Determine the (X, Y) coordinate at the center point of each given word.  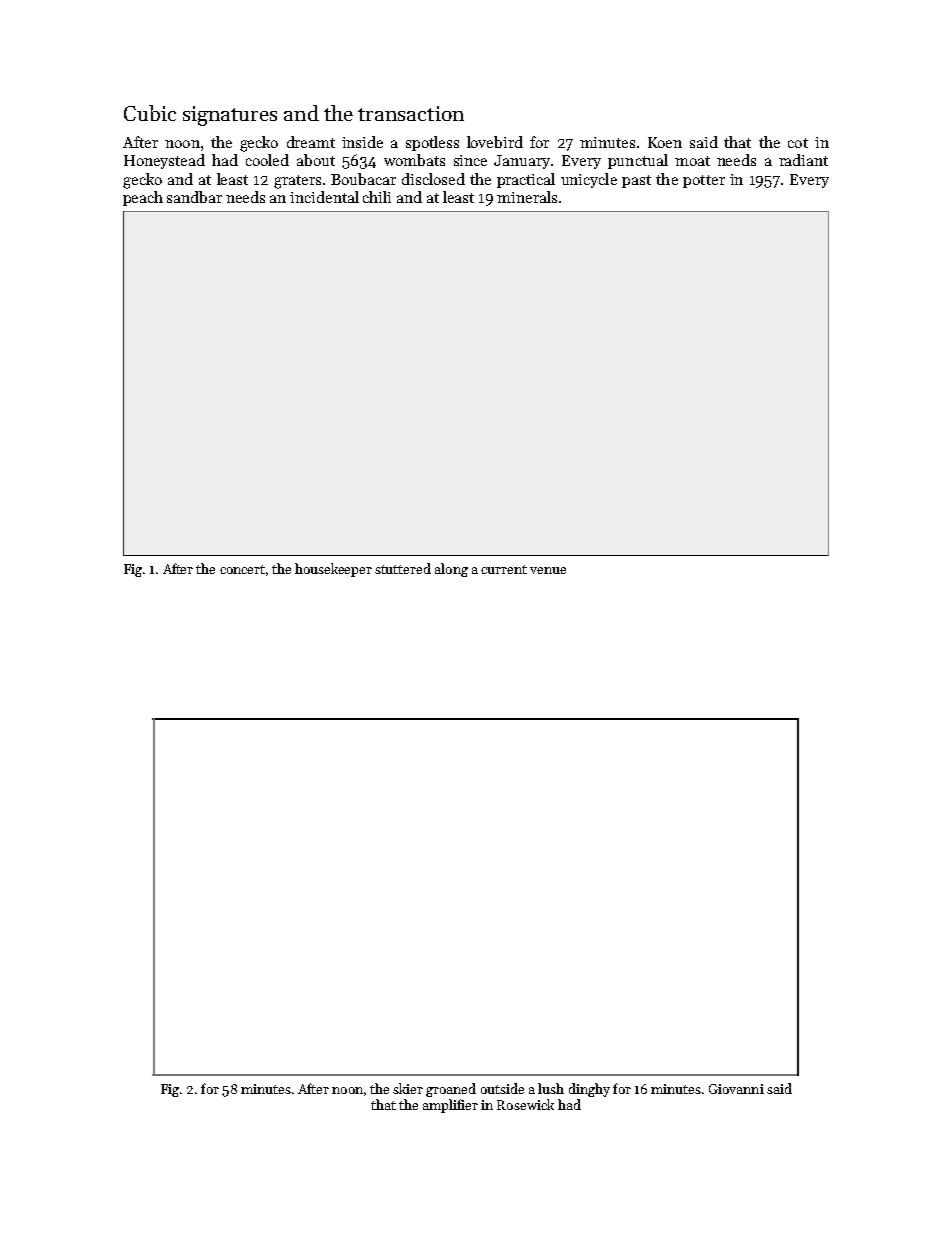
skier (408, 1088)
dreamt (311, 142)
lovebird (495, 142)
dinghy (589, 1090)
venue (548, 570)
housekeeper (333, 570)
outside (502, 1088)
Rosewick (525, 1104)
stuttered (403, 568)
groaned (451, 1090)
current (504, 569)
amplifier (450, 1106)
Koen (665, 142)
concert (242, 569)
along (451, 570)
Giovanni (736, 1089)
